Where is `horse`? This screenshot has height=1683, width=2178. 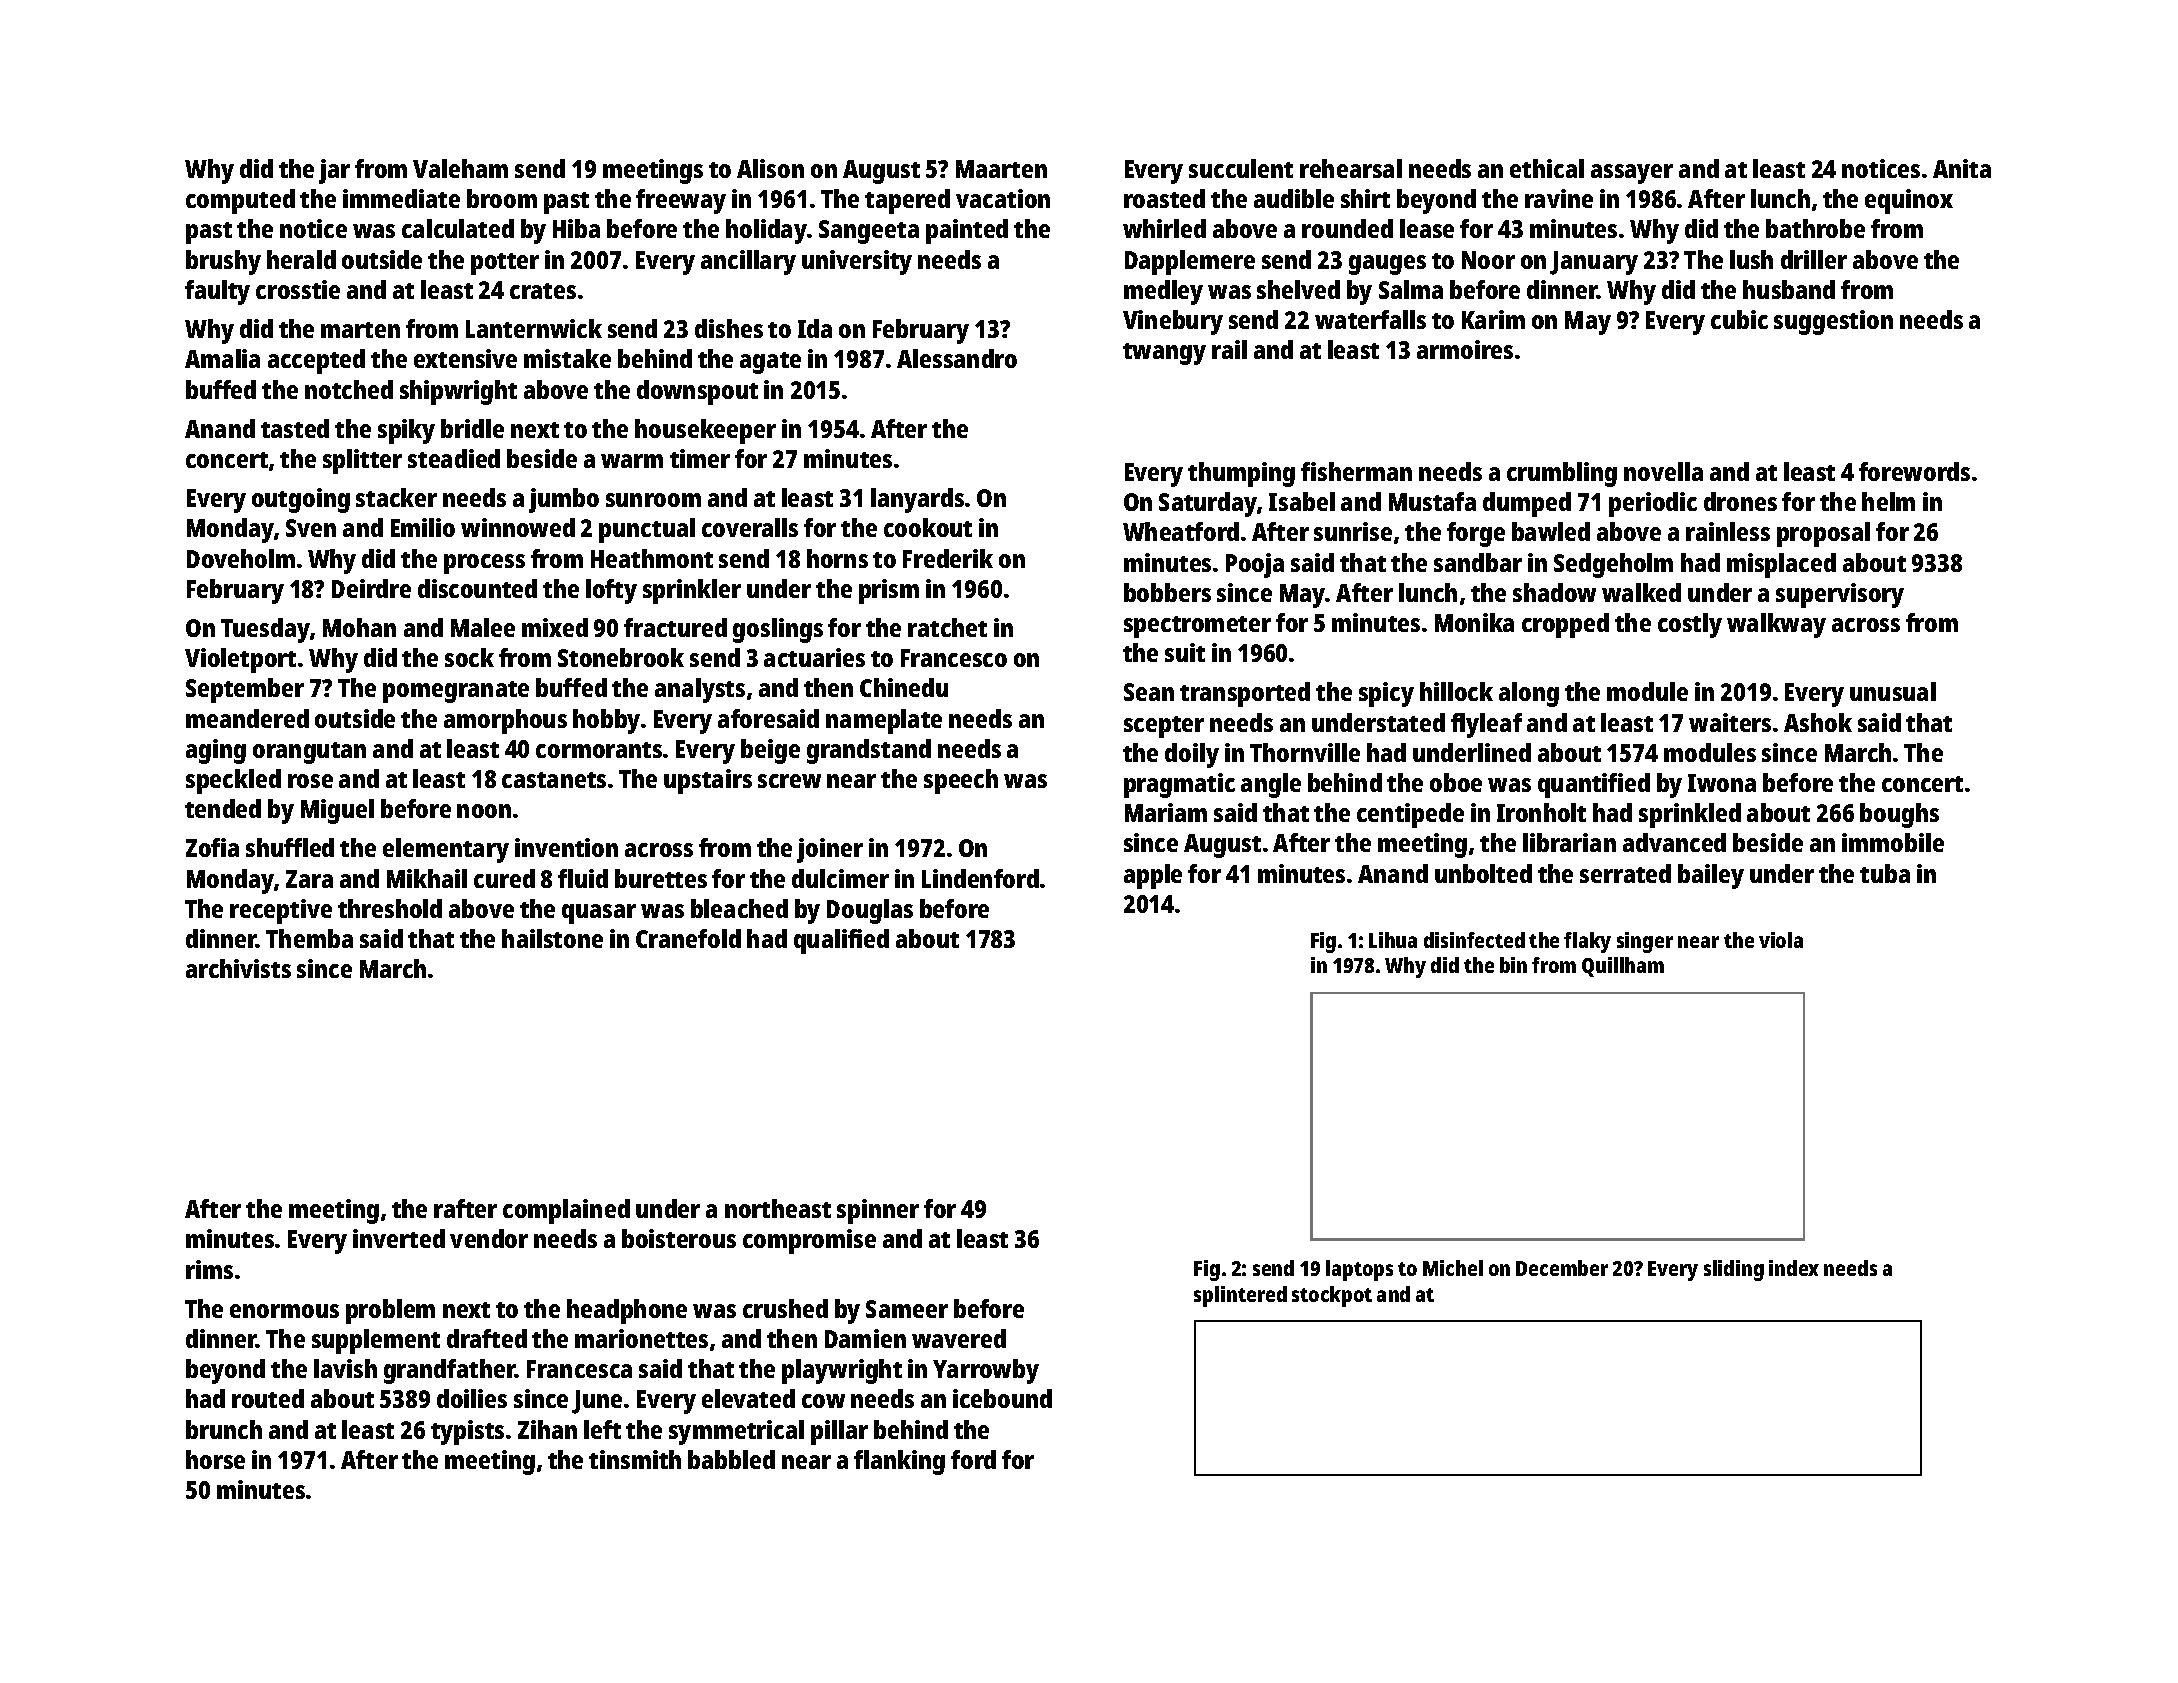
horse is located at coordinates (215, 1459).
